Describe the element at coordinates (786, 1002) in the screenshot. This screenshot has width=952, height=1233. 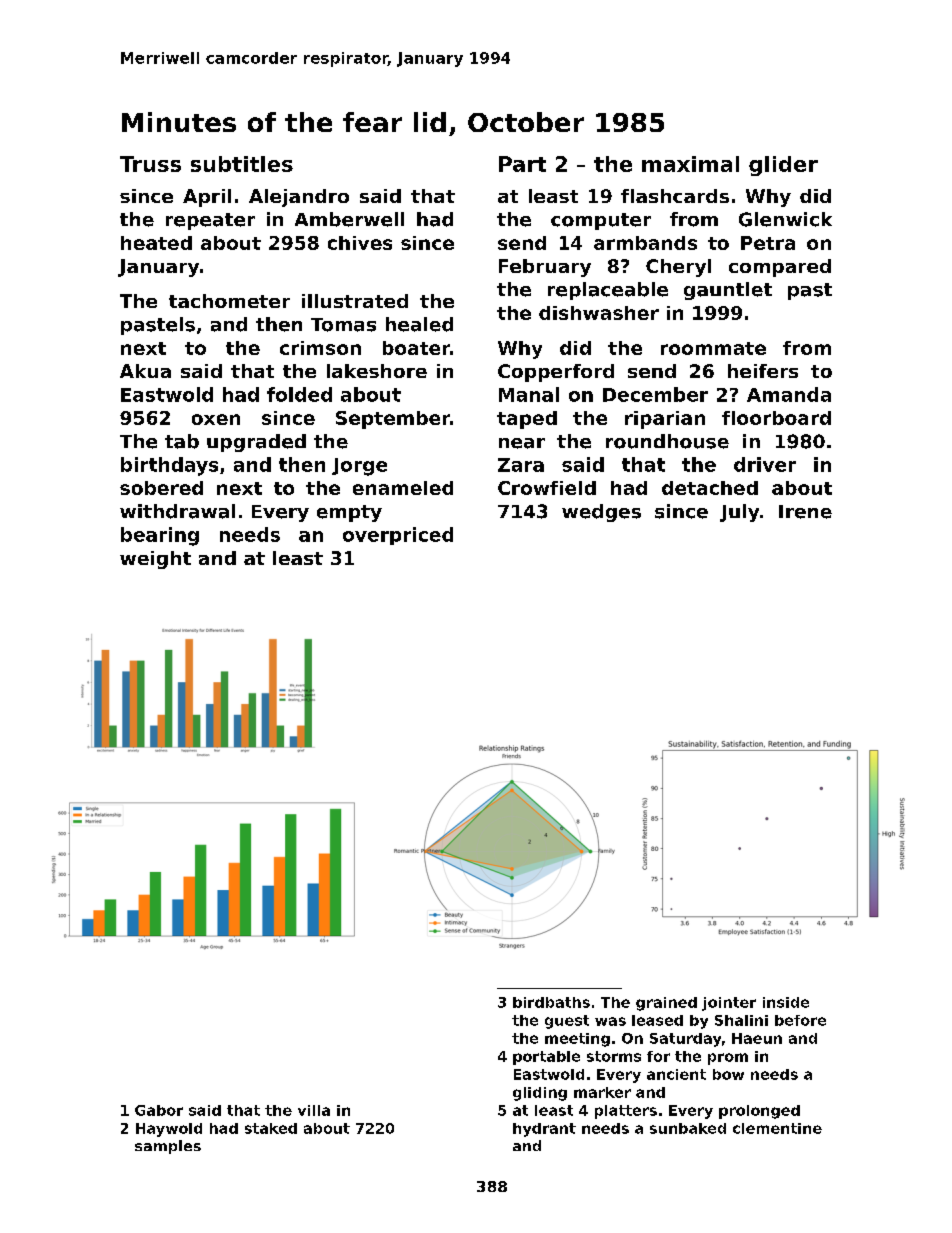
I see `inside` at that location.
